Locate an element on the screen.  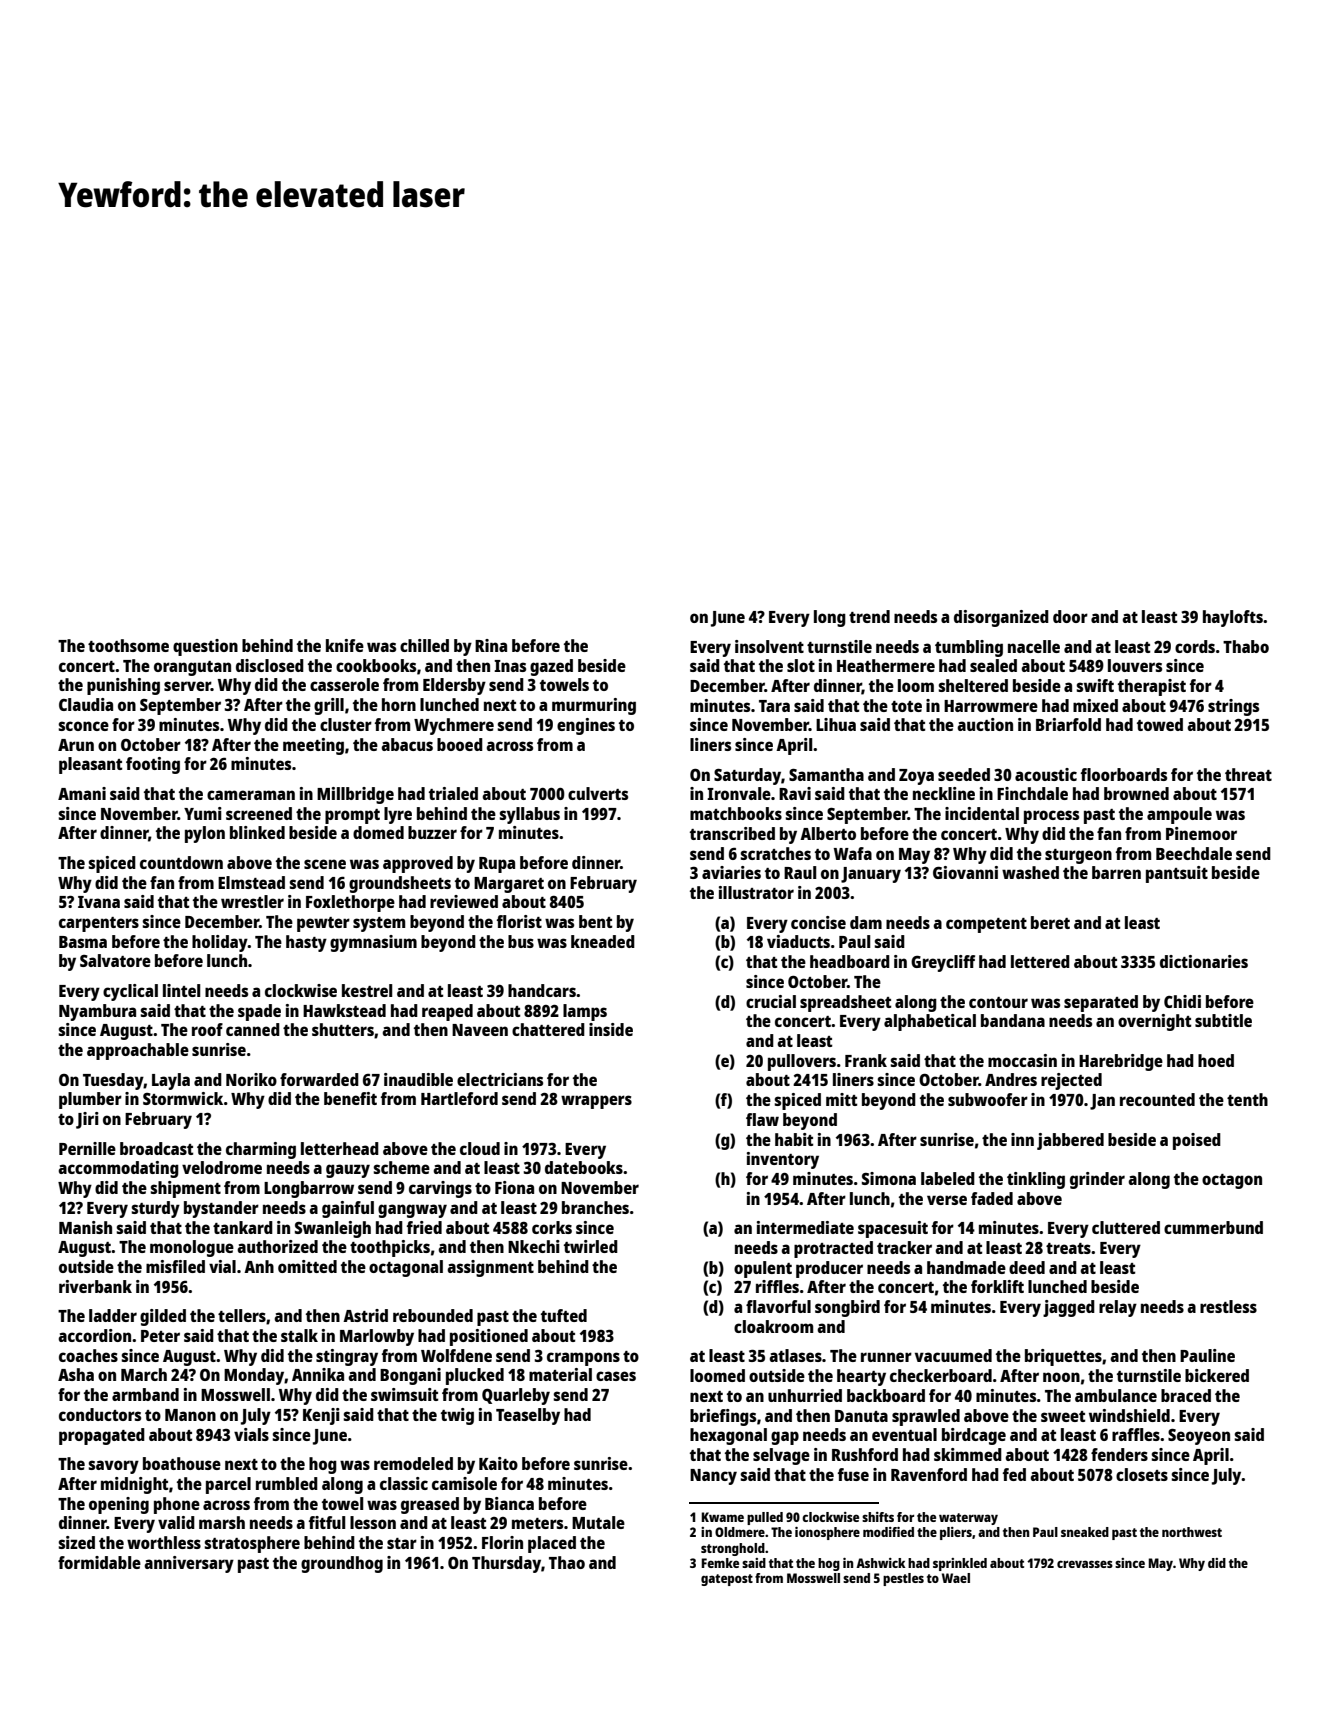
fed is located at coordinates (1014, 1474).
